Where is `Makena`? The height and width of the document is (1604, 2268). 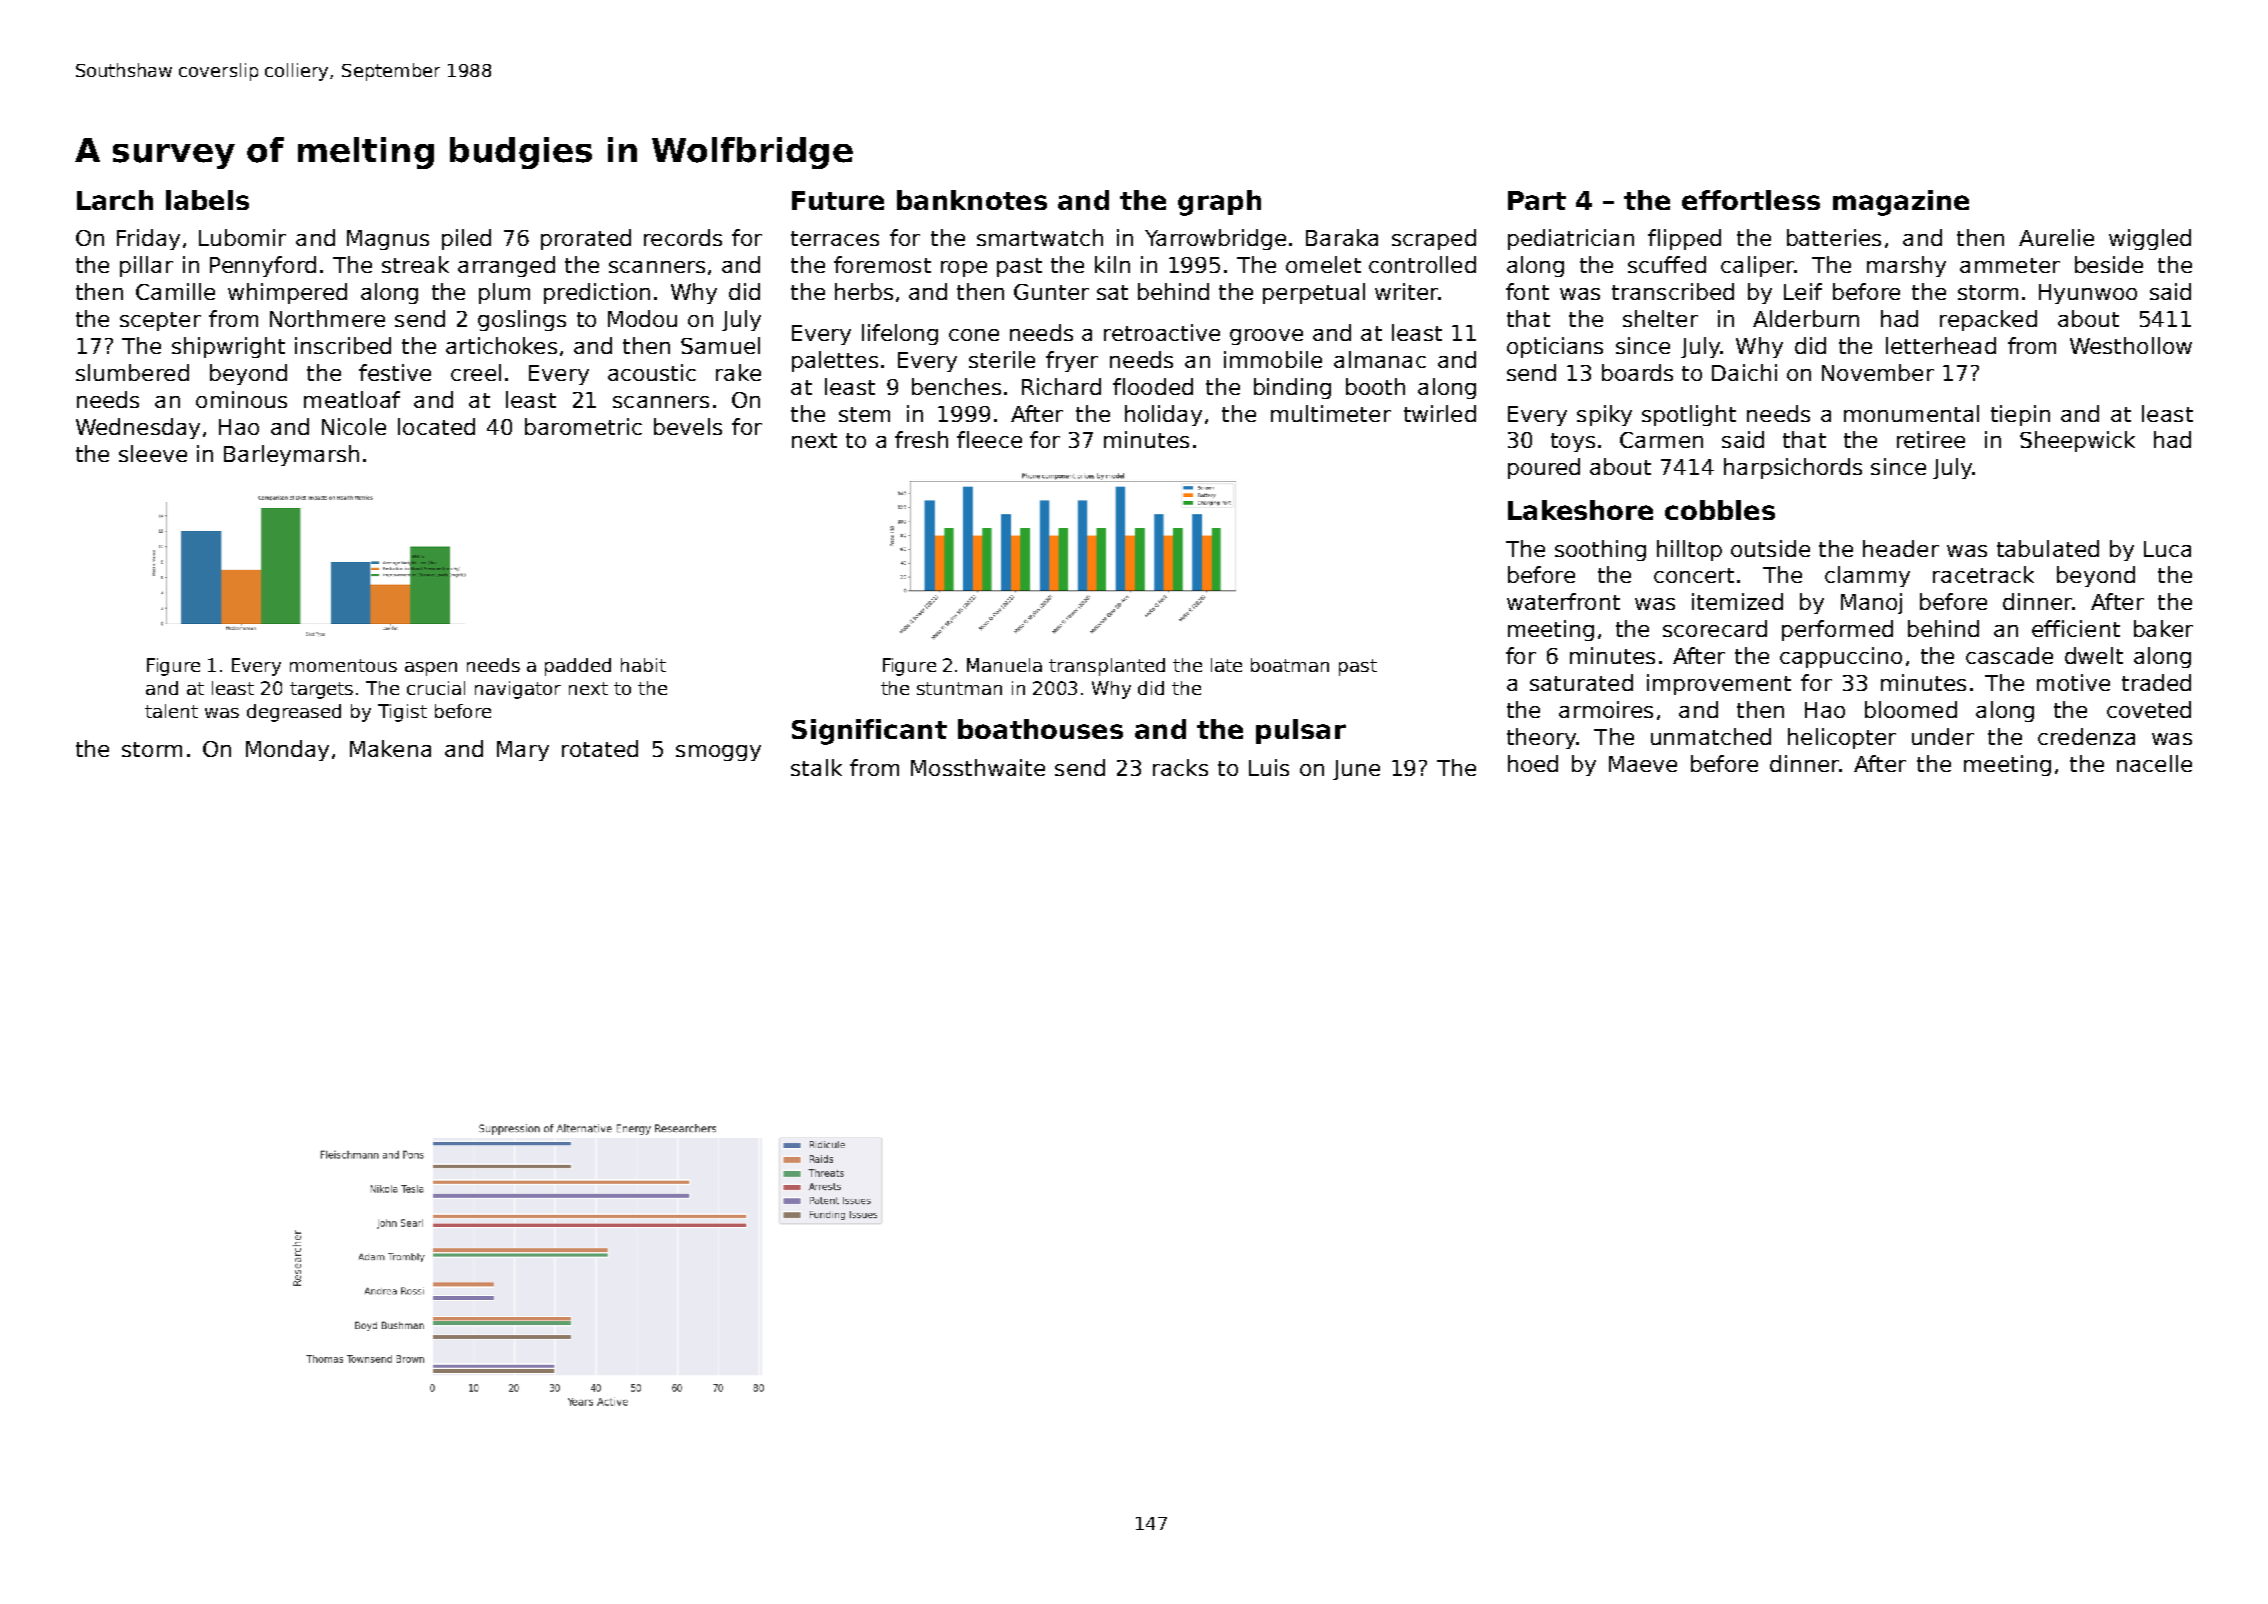 Makena is located at coordinates (390, 748).
